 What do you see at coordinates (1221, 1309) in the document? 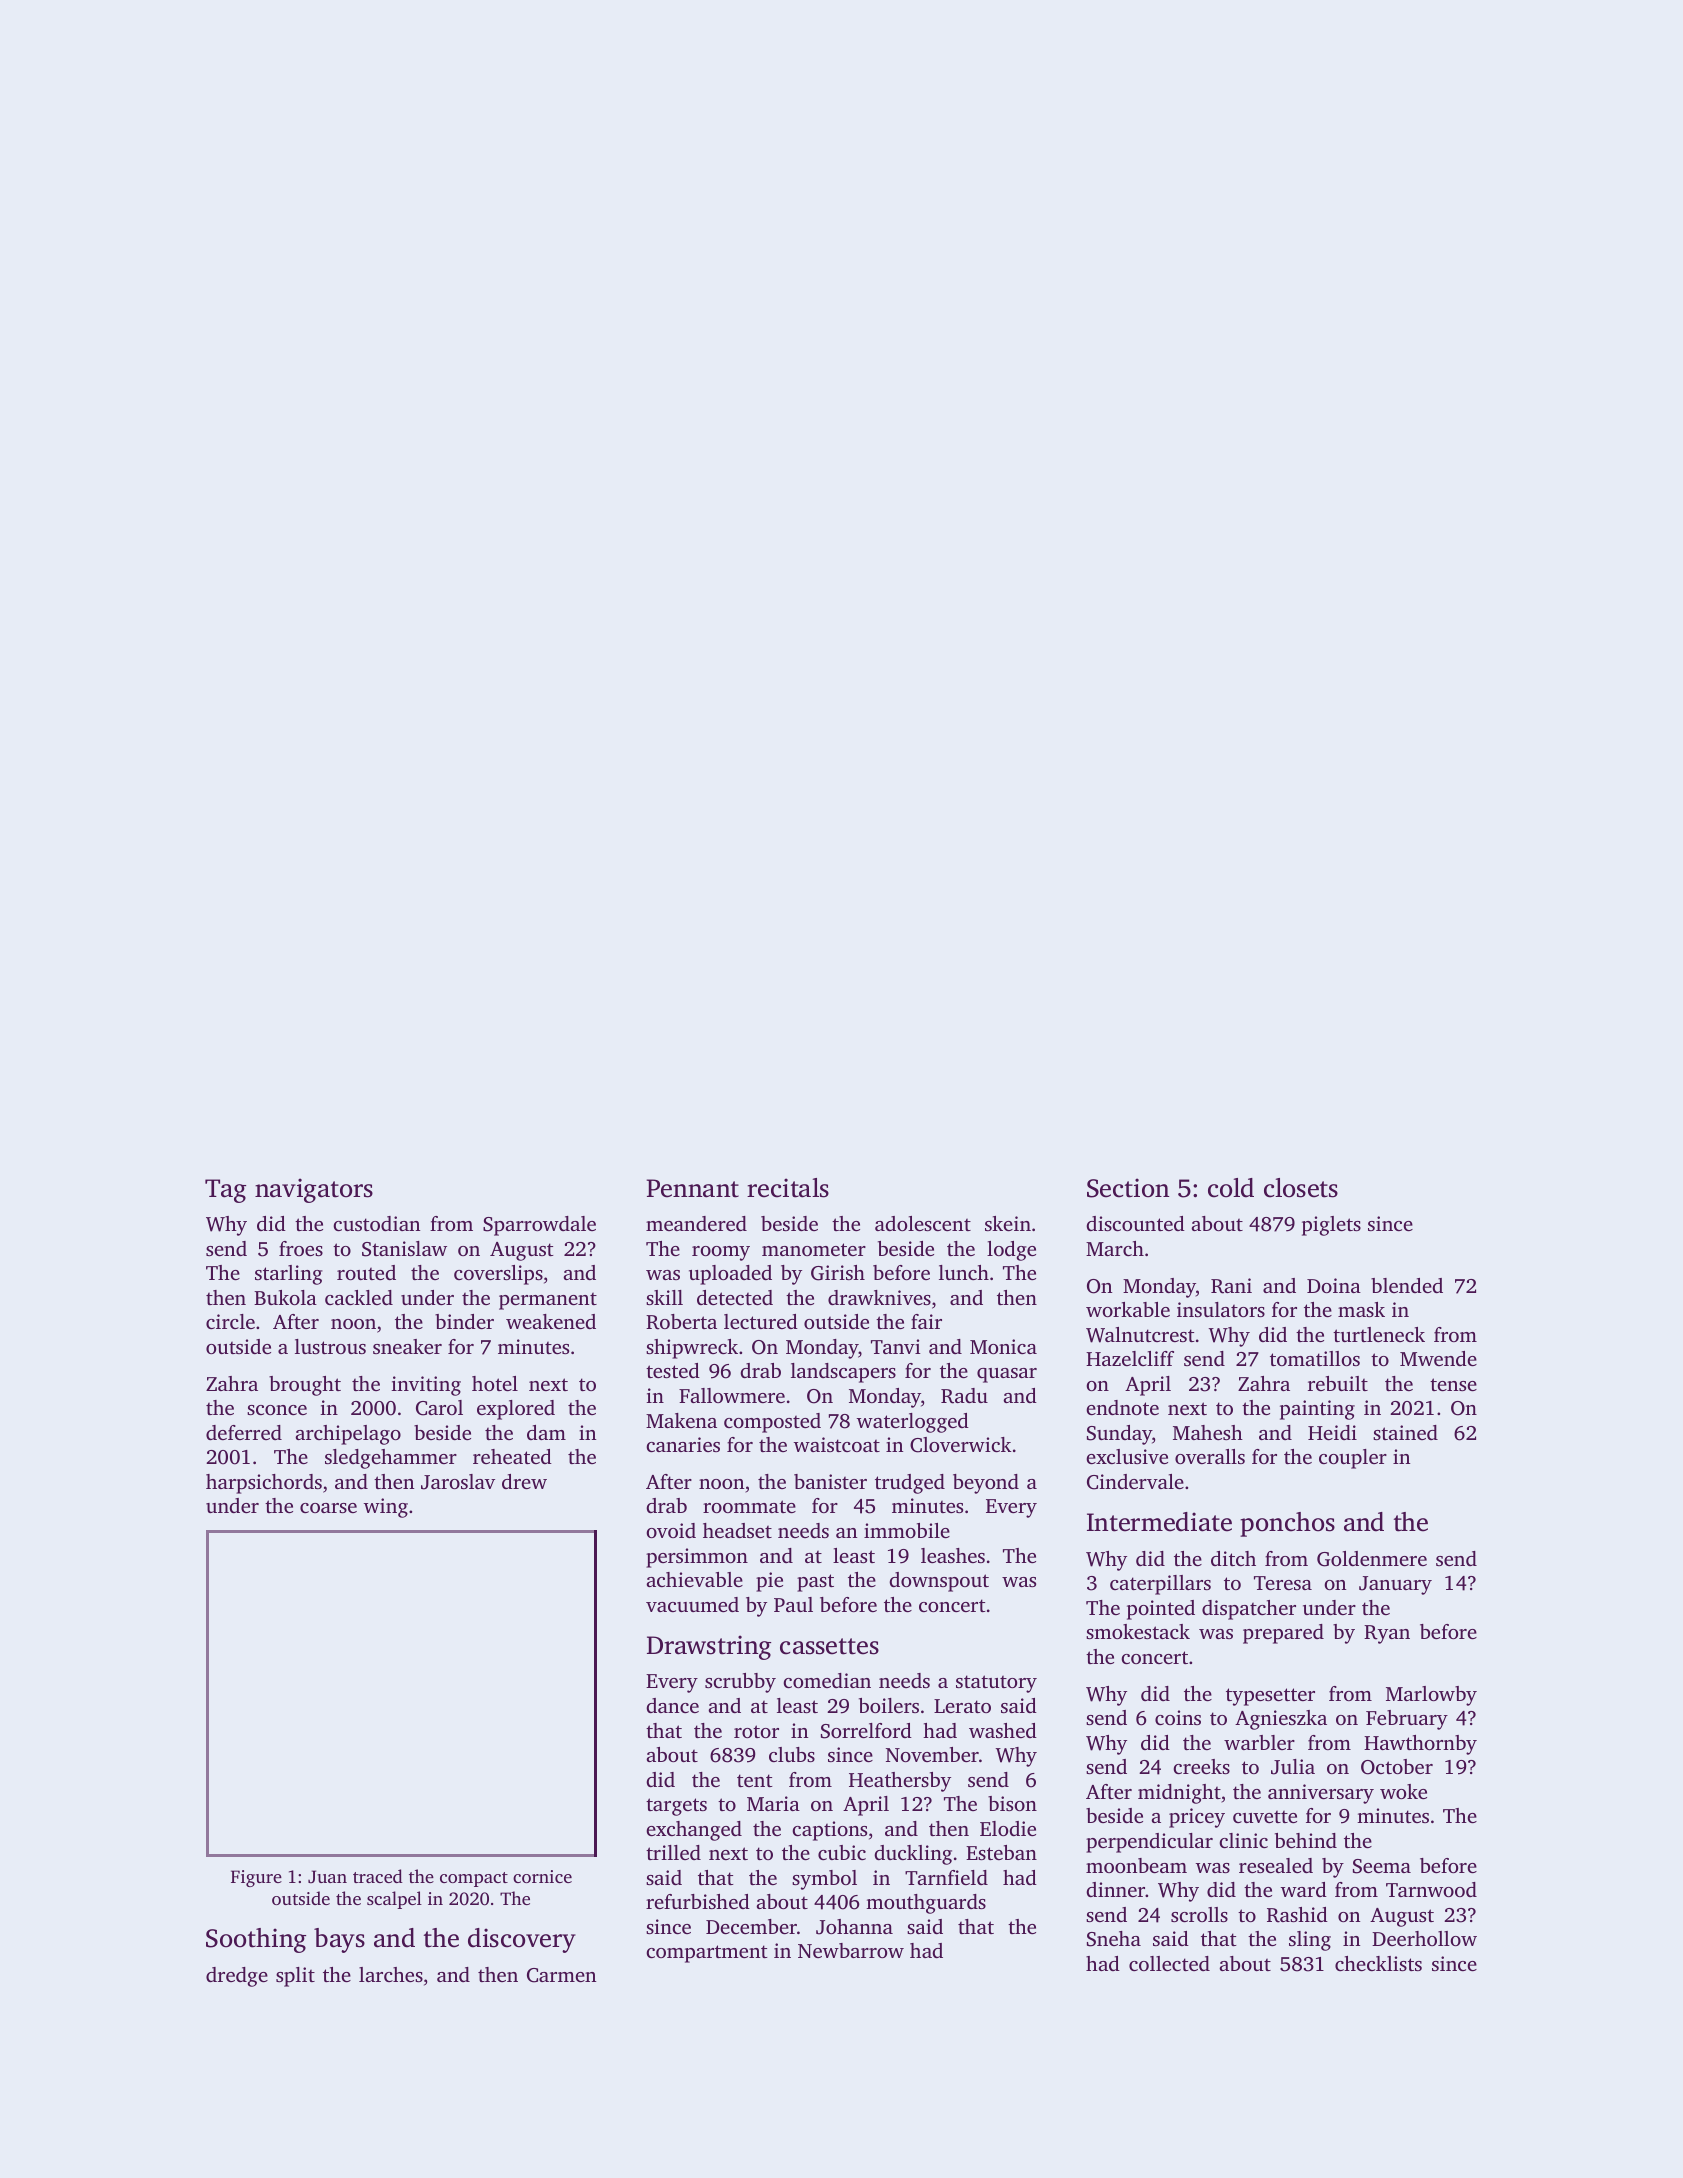
I see `insulators` at bounding box center [1221, 1309].
